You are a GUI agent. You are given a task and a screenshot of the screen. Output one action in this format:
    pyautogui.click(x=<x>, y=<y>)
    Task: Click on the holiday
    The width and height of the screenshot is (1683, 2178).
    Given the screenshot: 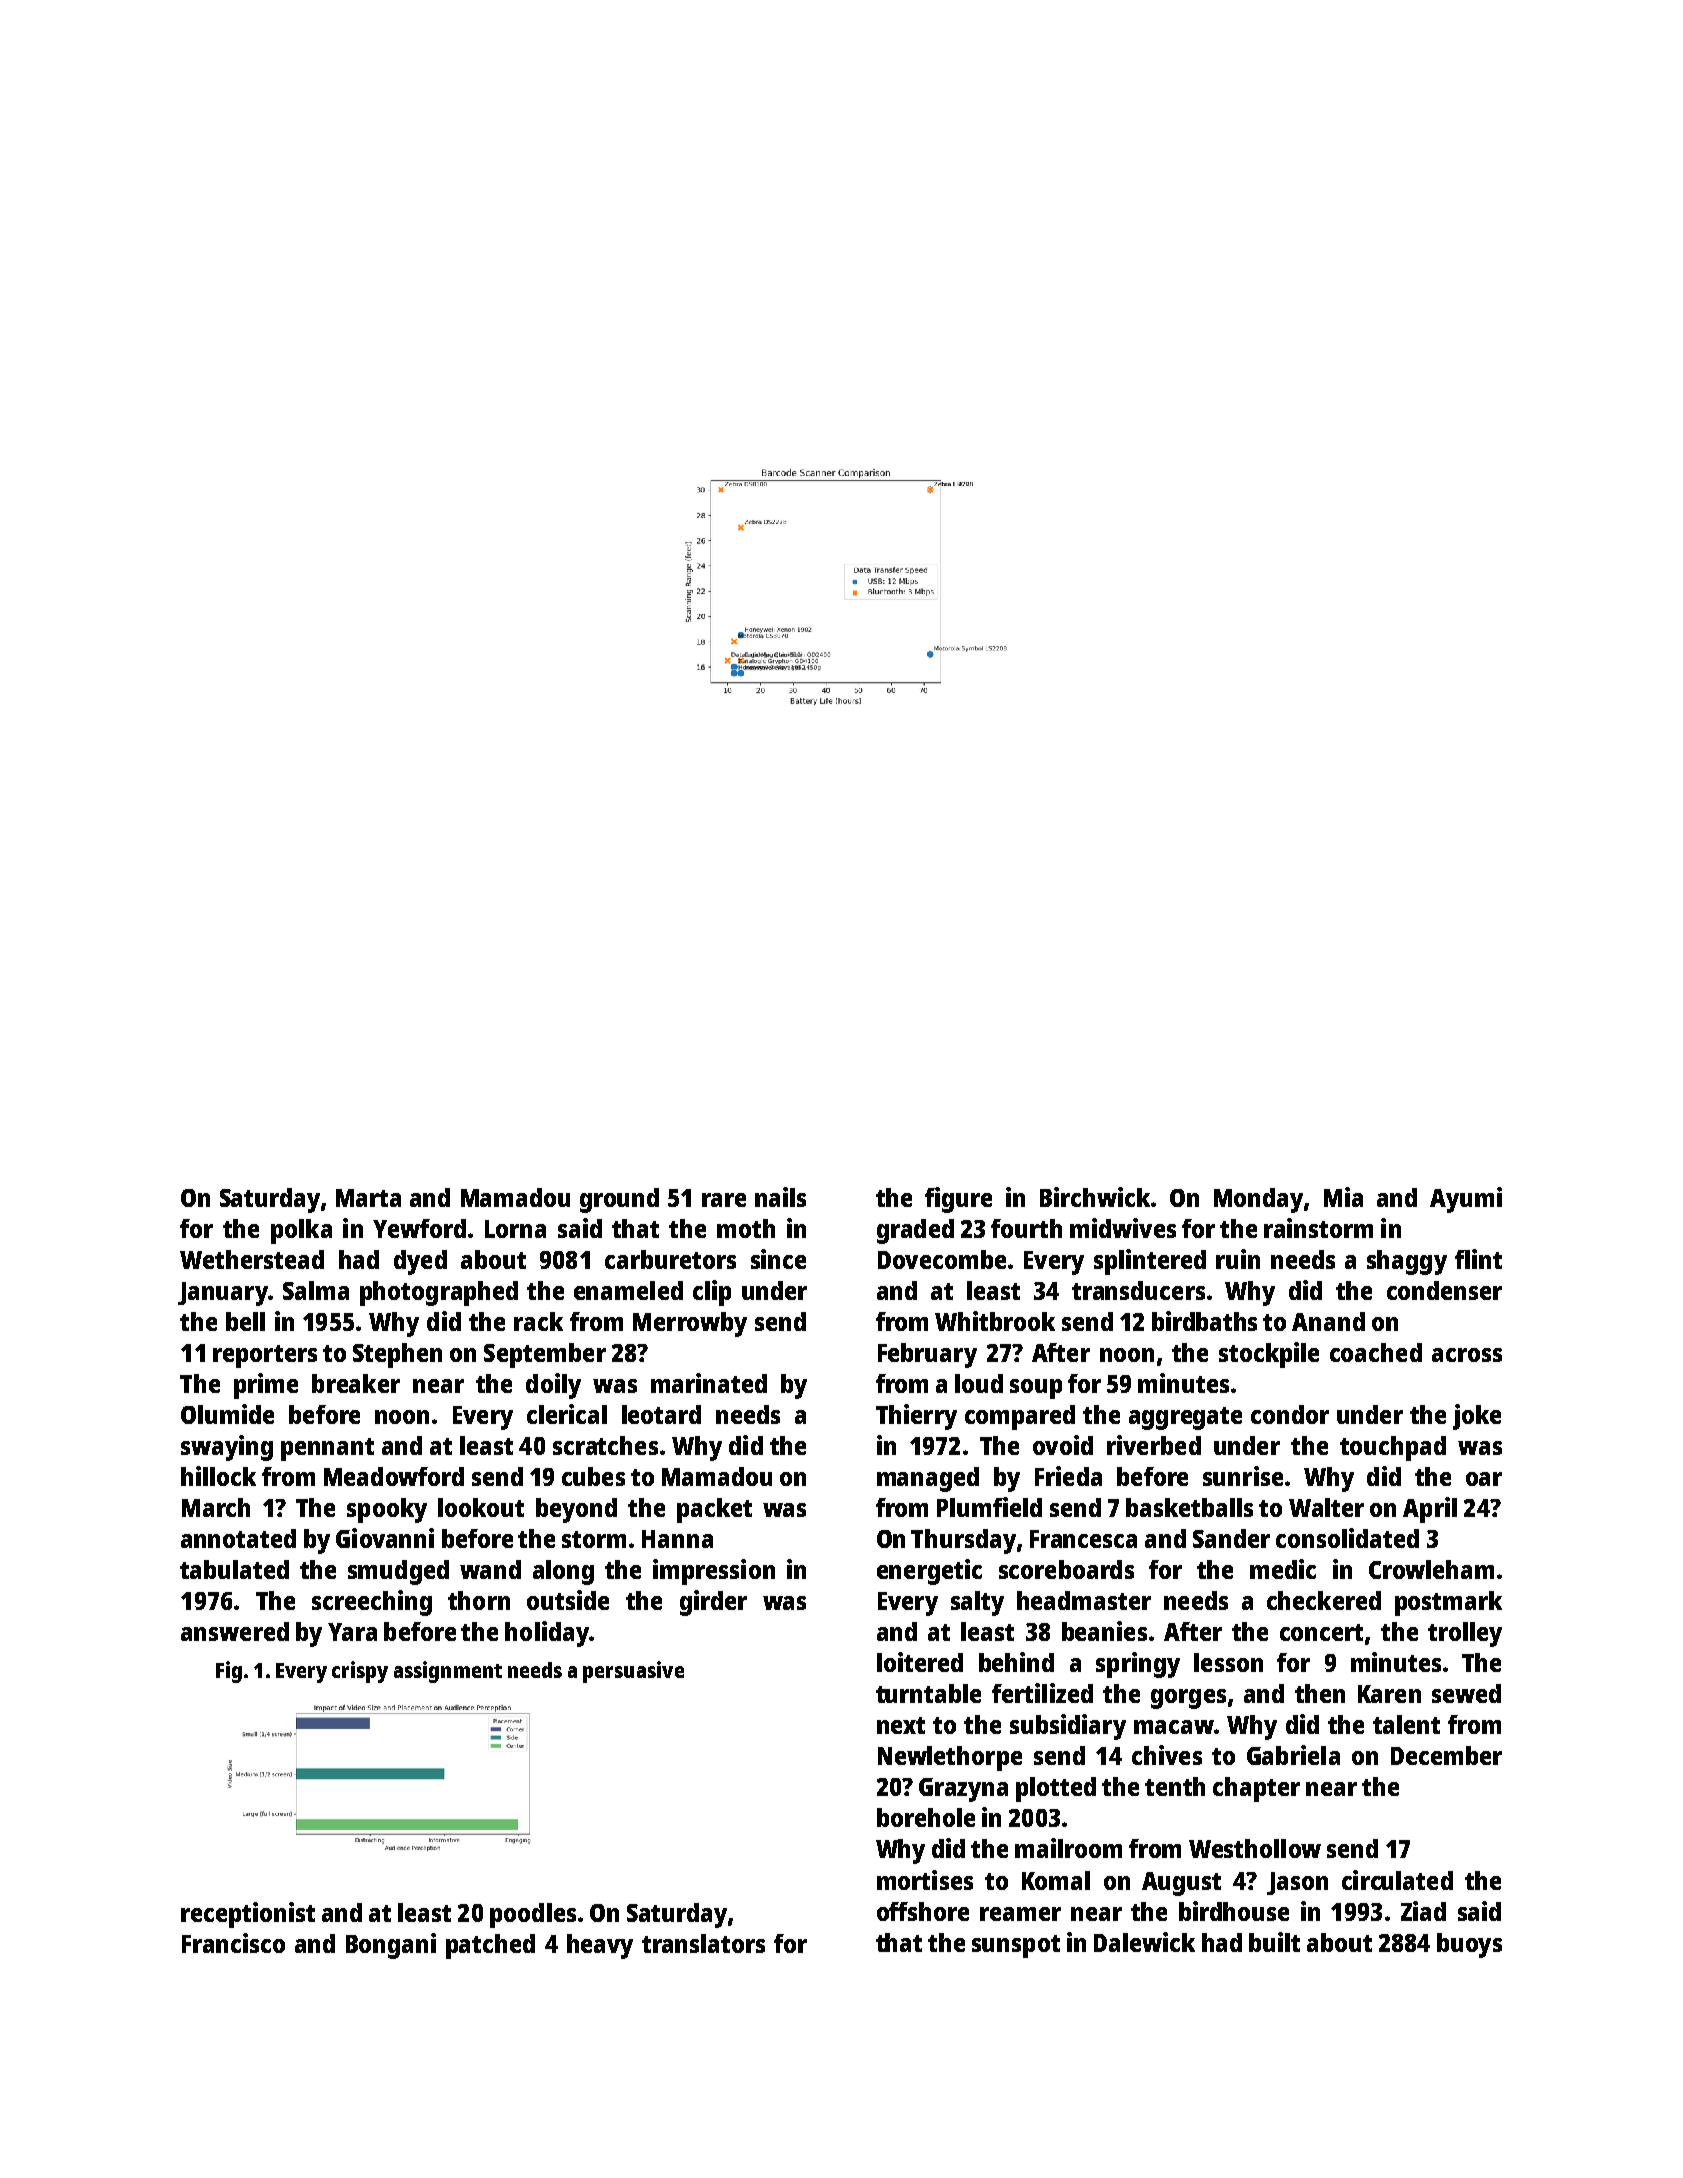 What is the action you would take?
    pyautogui.click(x=547, y=1634)
